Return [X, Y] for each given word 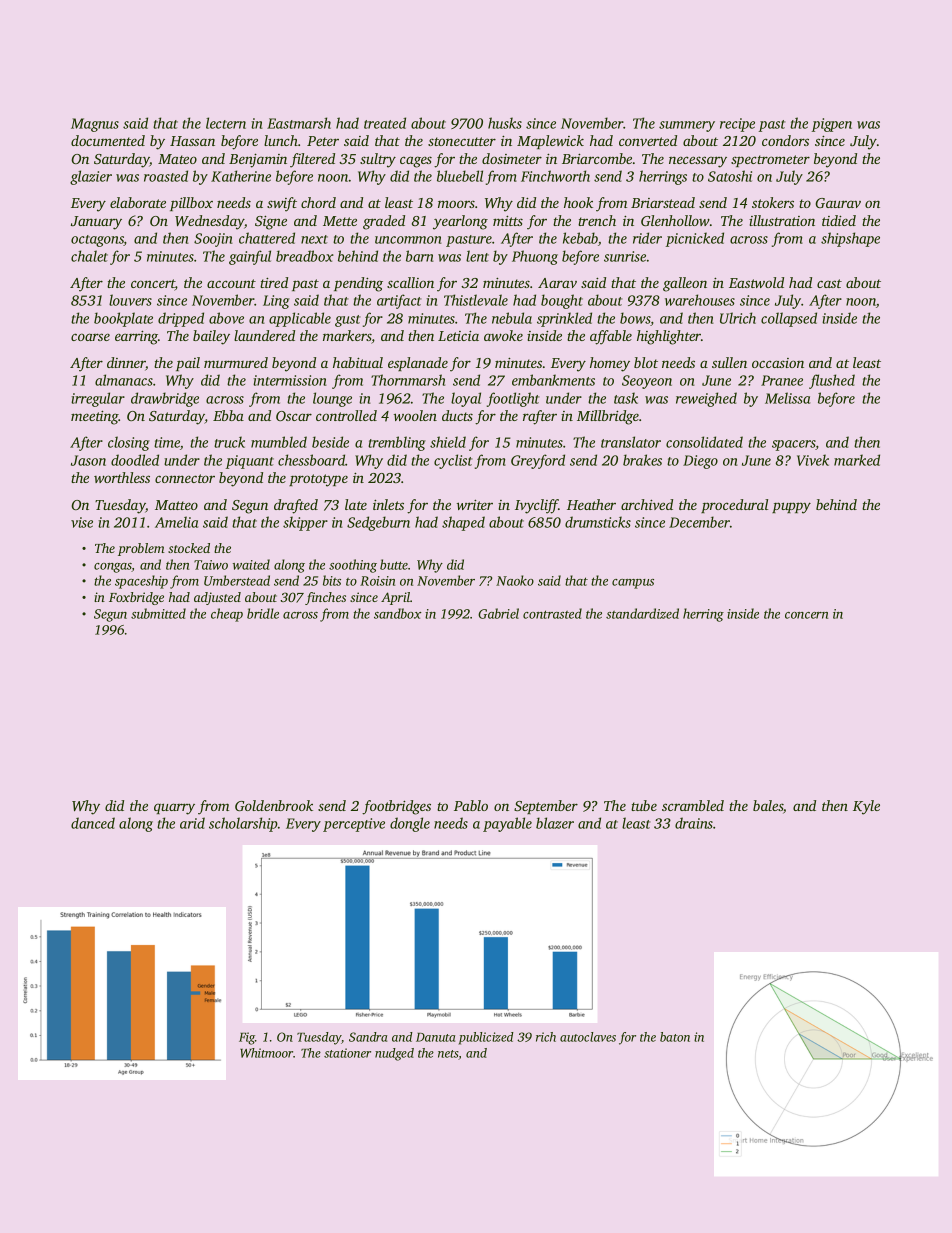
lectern [226, 123]
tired [274, 282]
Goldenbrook [274, 805]
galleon [685, 284]
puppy [791, 508]
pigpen [832, 125]
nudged [394, 1054]
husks [505, 123]
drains [694, 823]
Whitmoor [267, 1053]
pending [358, 284]
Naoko [515, 580]
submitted [158, 613]
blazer [555, 823]
